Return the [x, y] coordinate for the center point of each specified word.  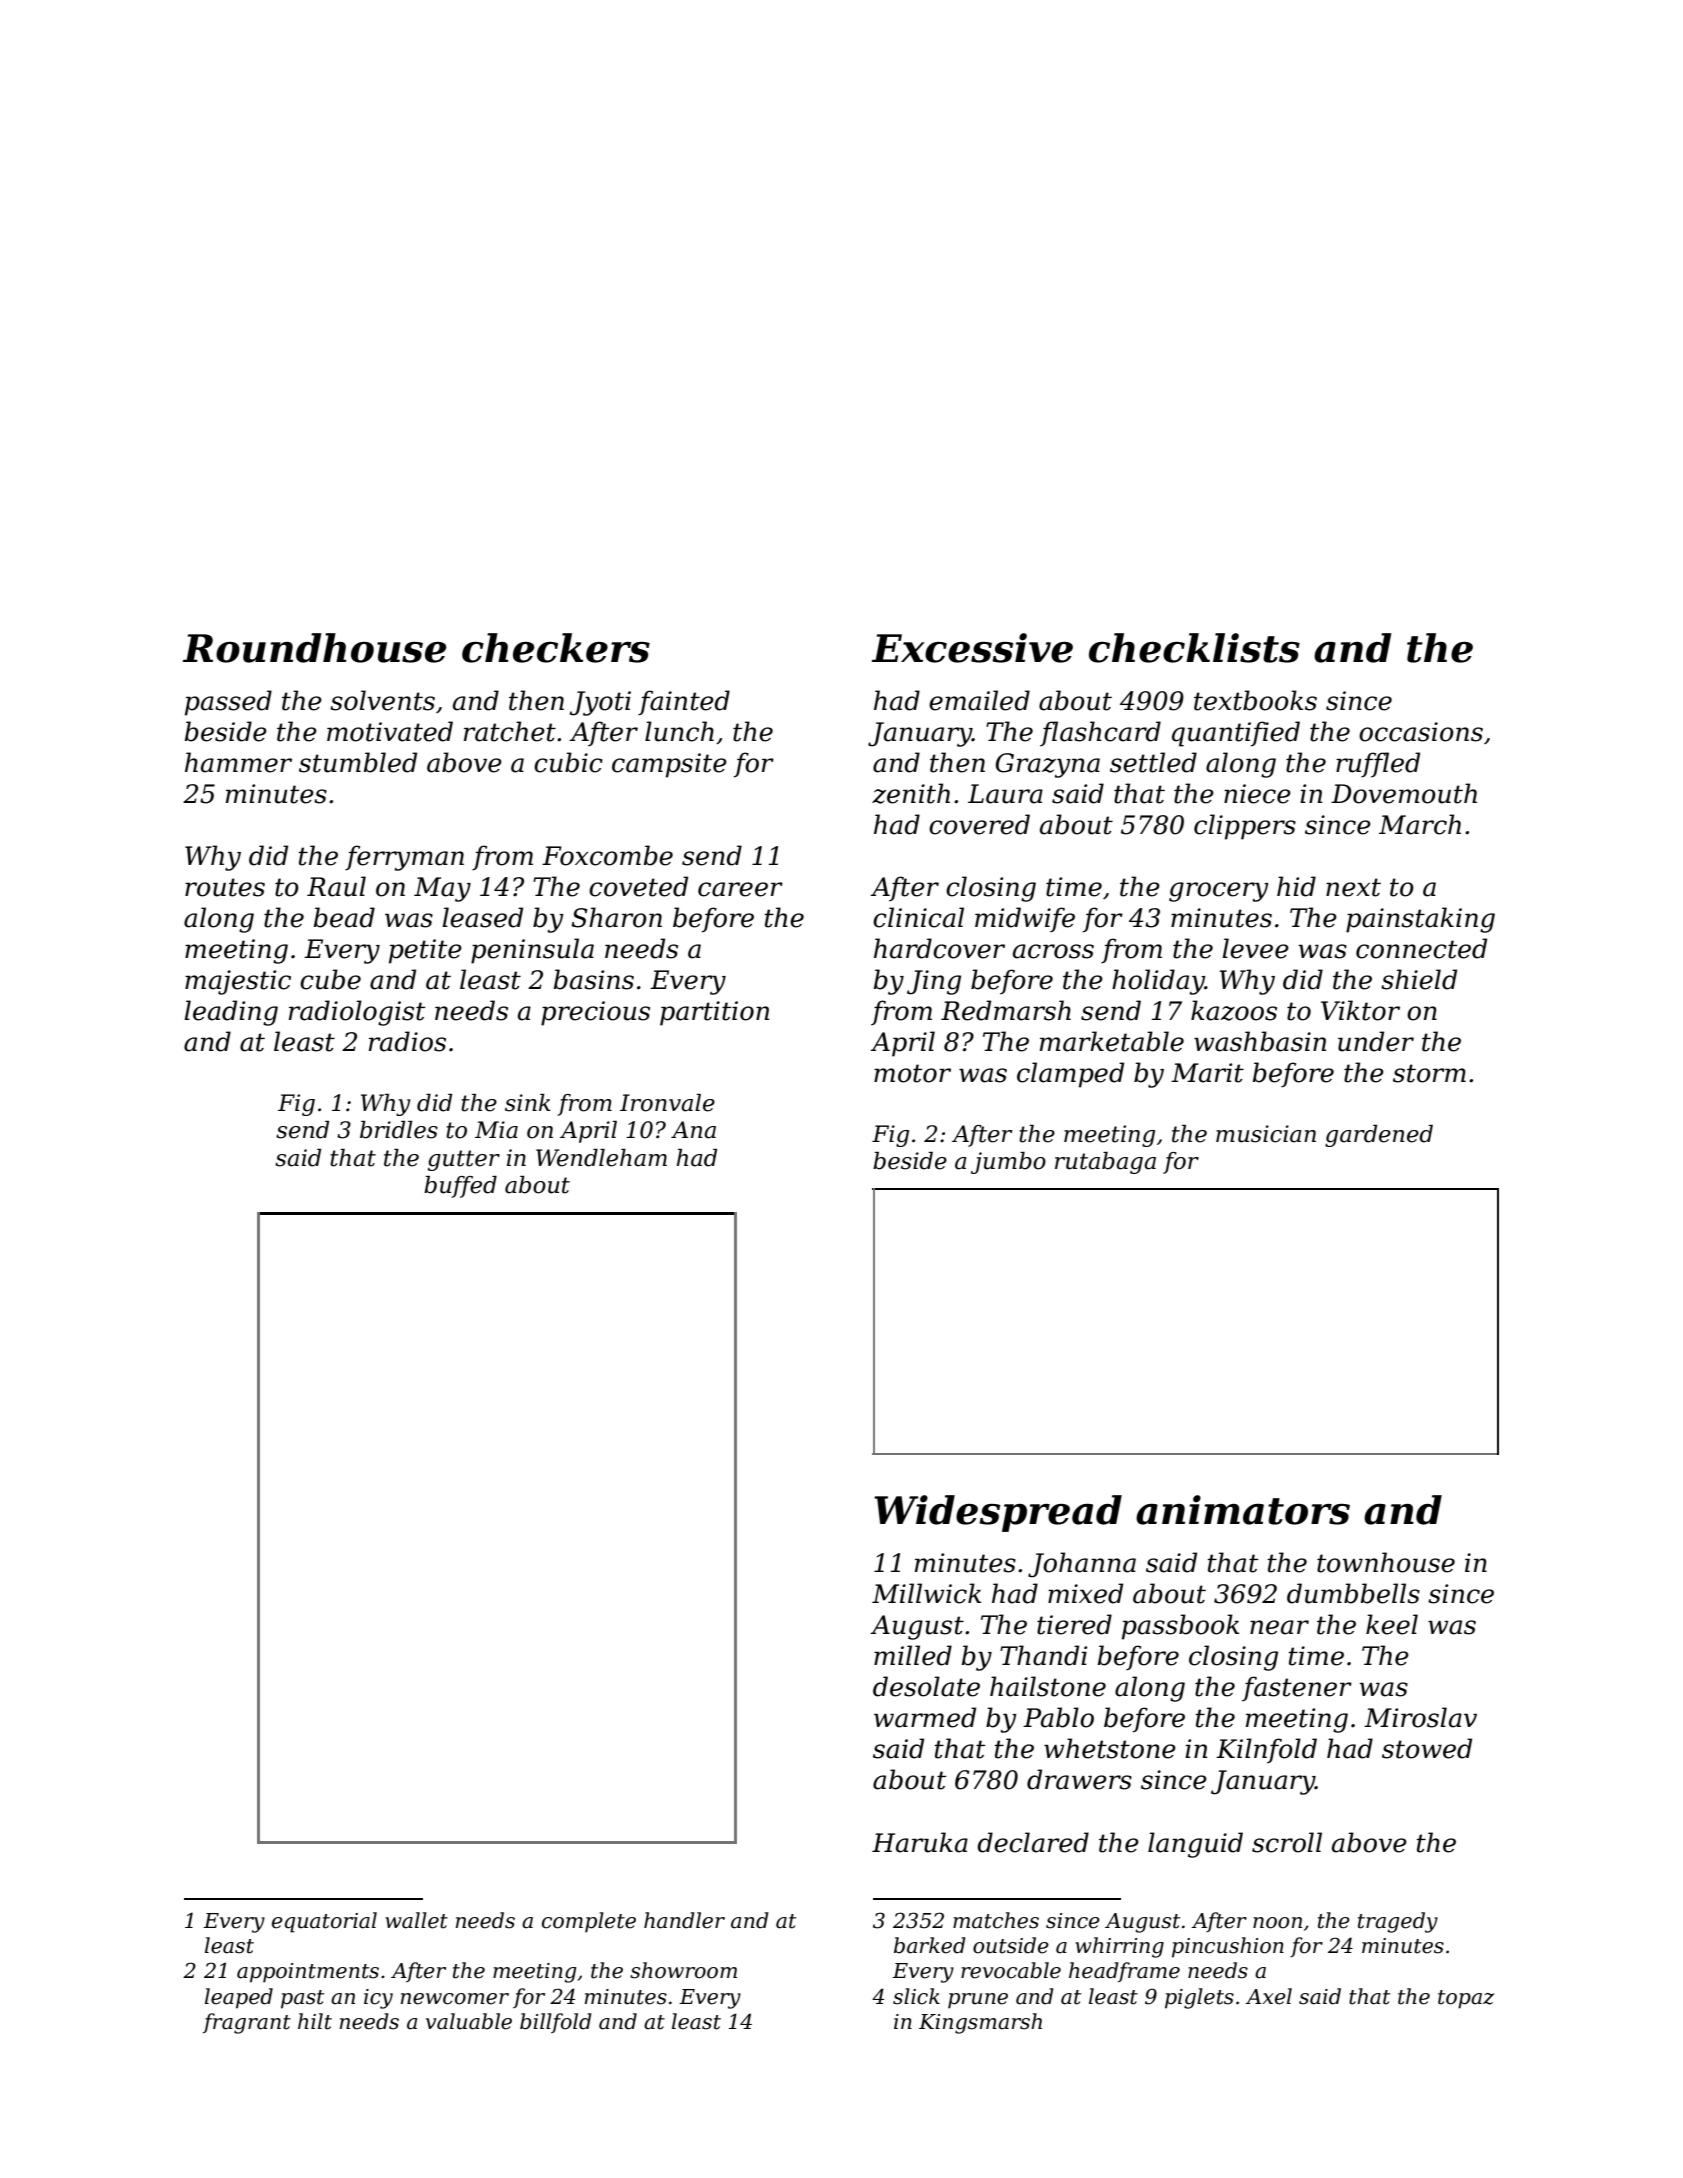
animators [1243, 1510]
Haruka [920, 1842]
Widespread [998, 1513]
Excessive [972, 648]
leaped [239, 1998]
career [740, 889]
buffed [460, 1187]
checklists [1194, 648]
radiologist [357, 1013]
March [1420, 824]
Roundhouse [314, 648]
